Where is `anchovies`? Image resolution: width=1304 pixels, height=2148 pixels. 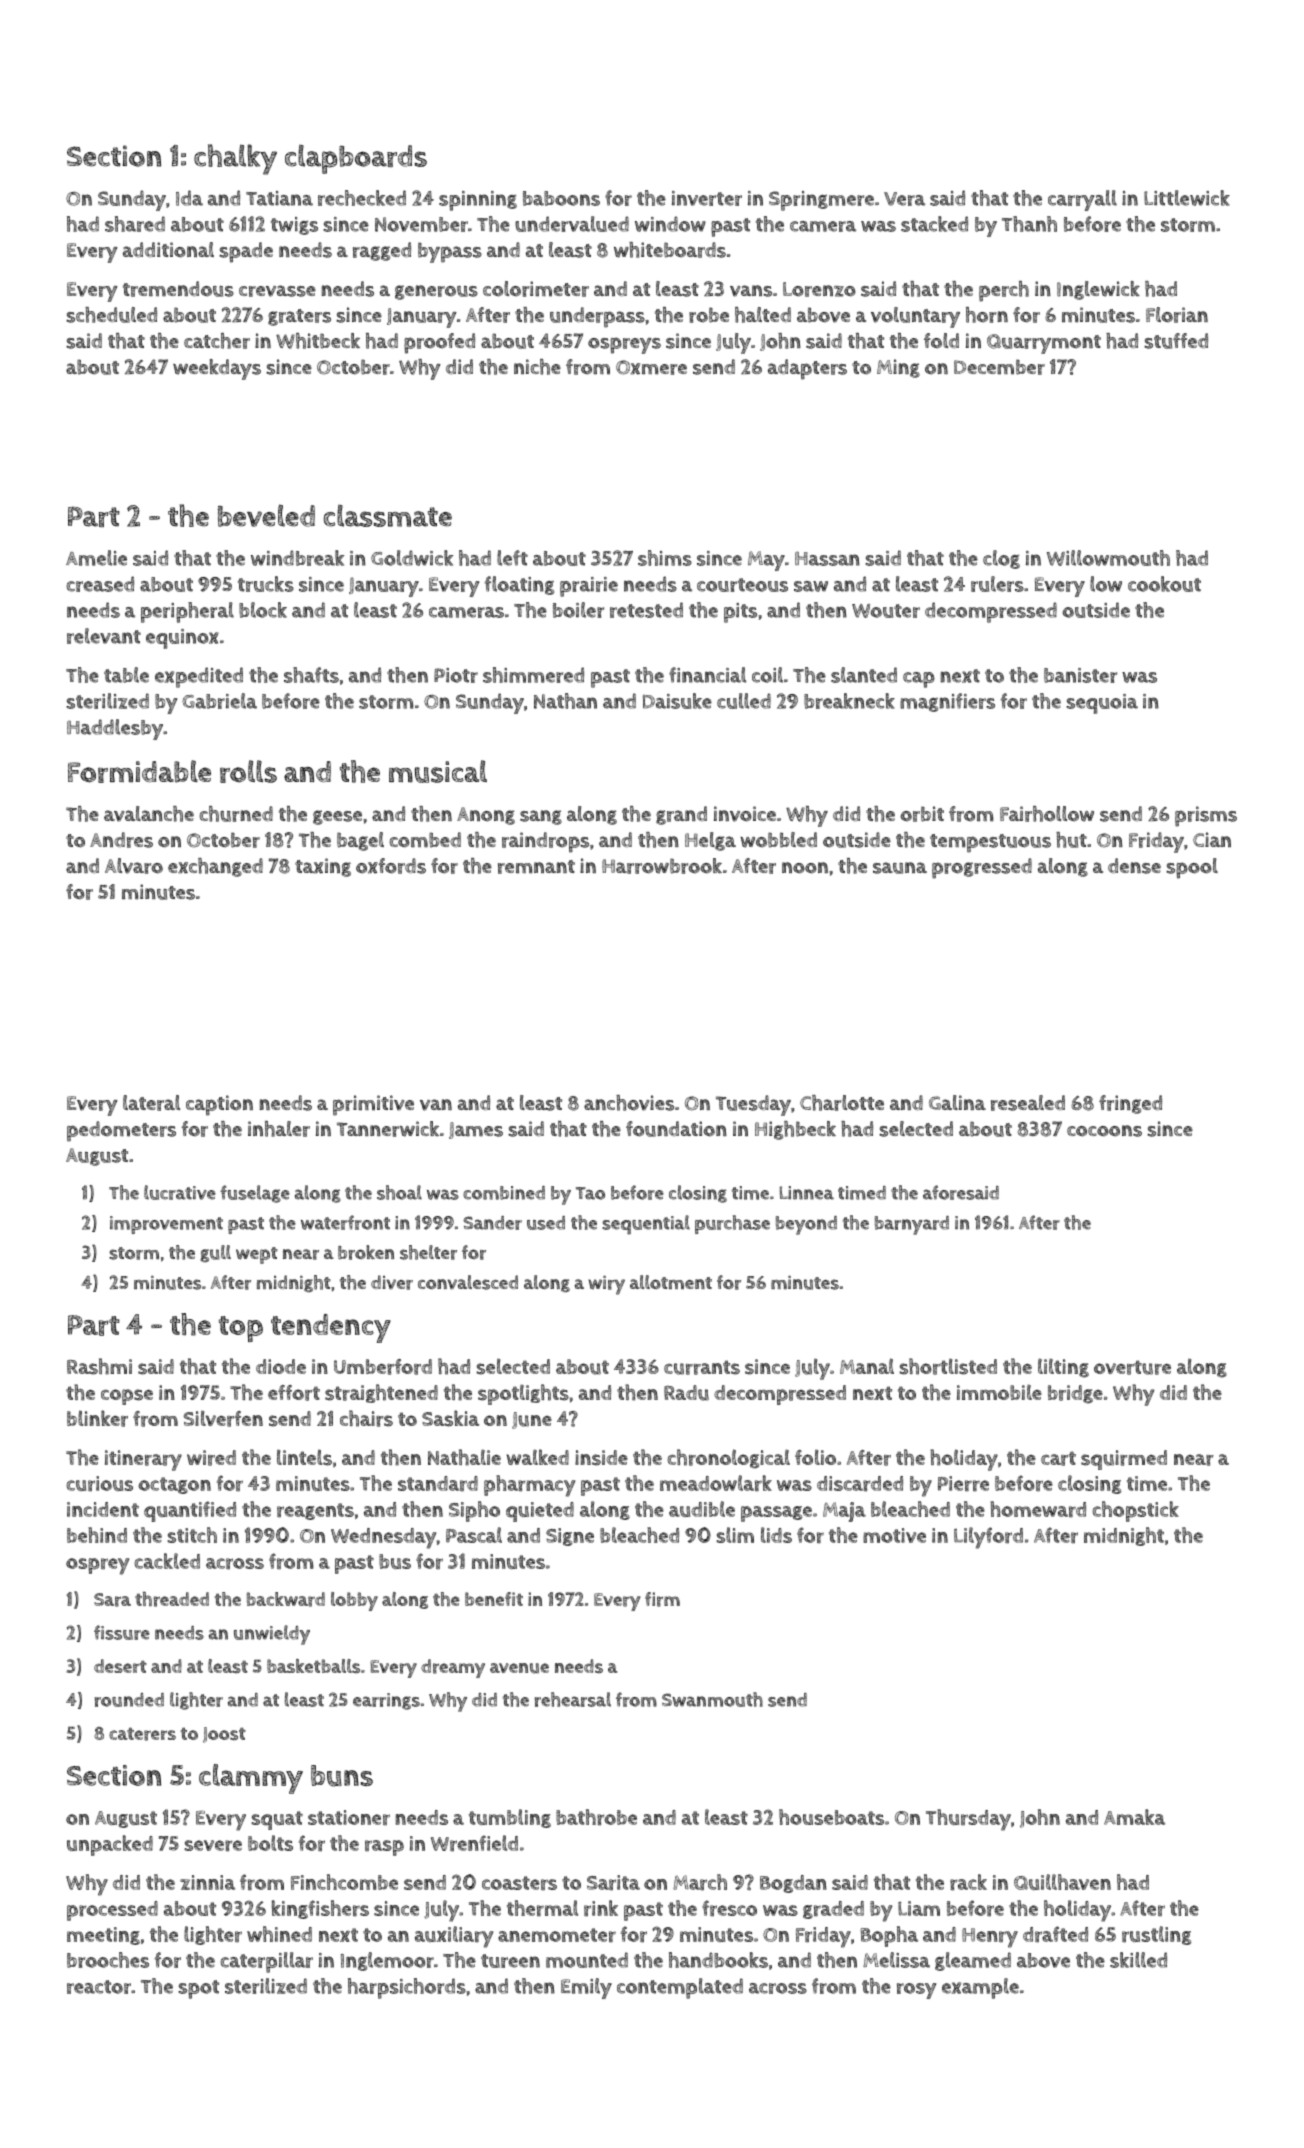
anchovies is located at coordinates (629, 1103).
